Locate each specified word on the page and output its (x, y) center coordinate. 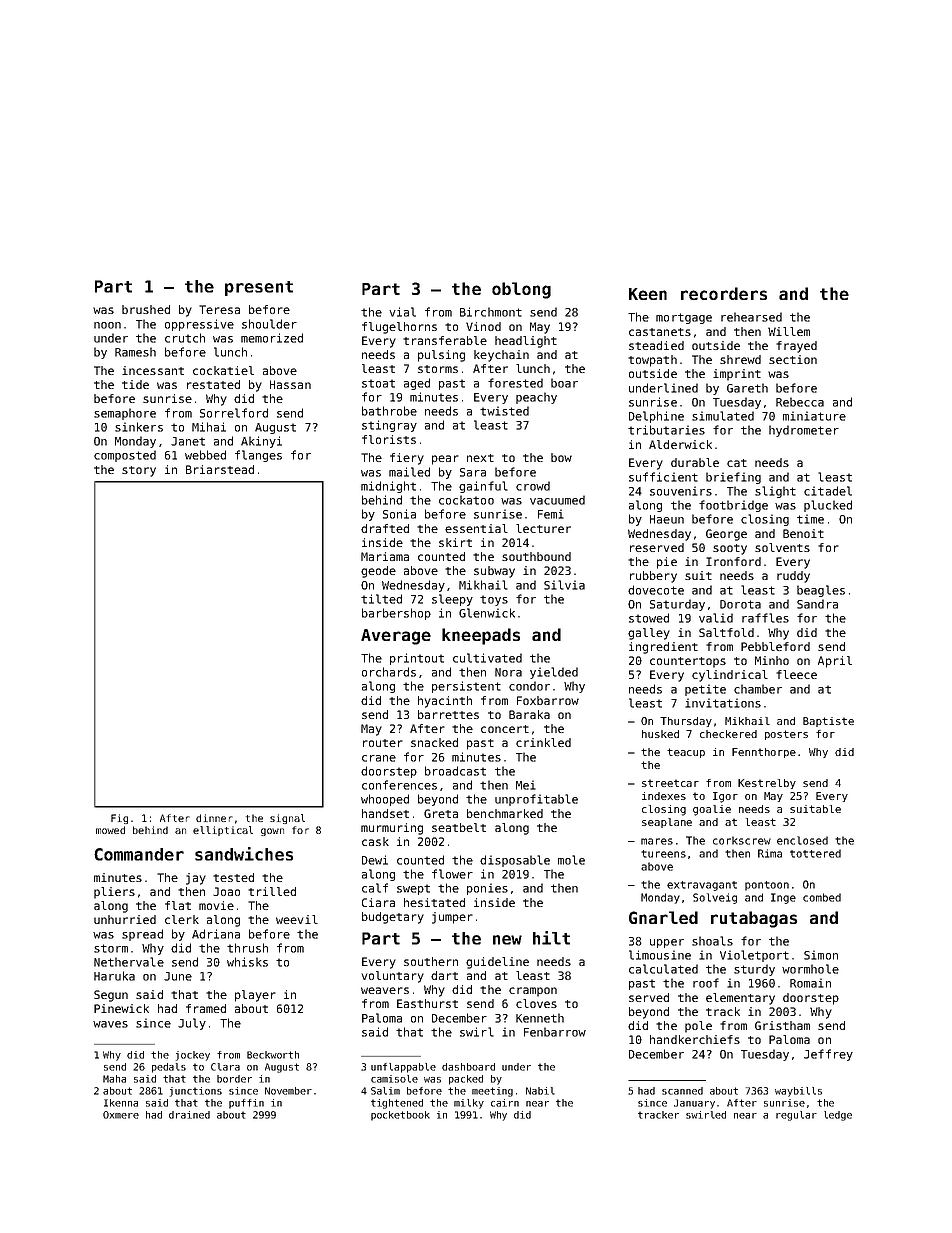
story (139, 471)
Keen (648, 294)
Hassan (290, 384)
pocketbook (400, 1116)
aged (417, 384)
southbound (536, 556)
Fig (119, 819)
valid (716, 618)
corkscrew (742, 840)
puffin (246, 1104)
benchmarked (505, 813)
